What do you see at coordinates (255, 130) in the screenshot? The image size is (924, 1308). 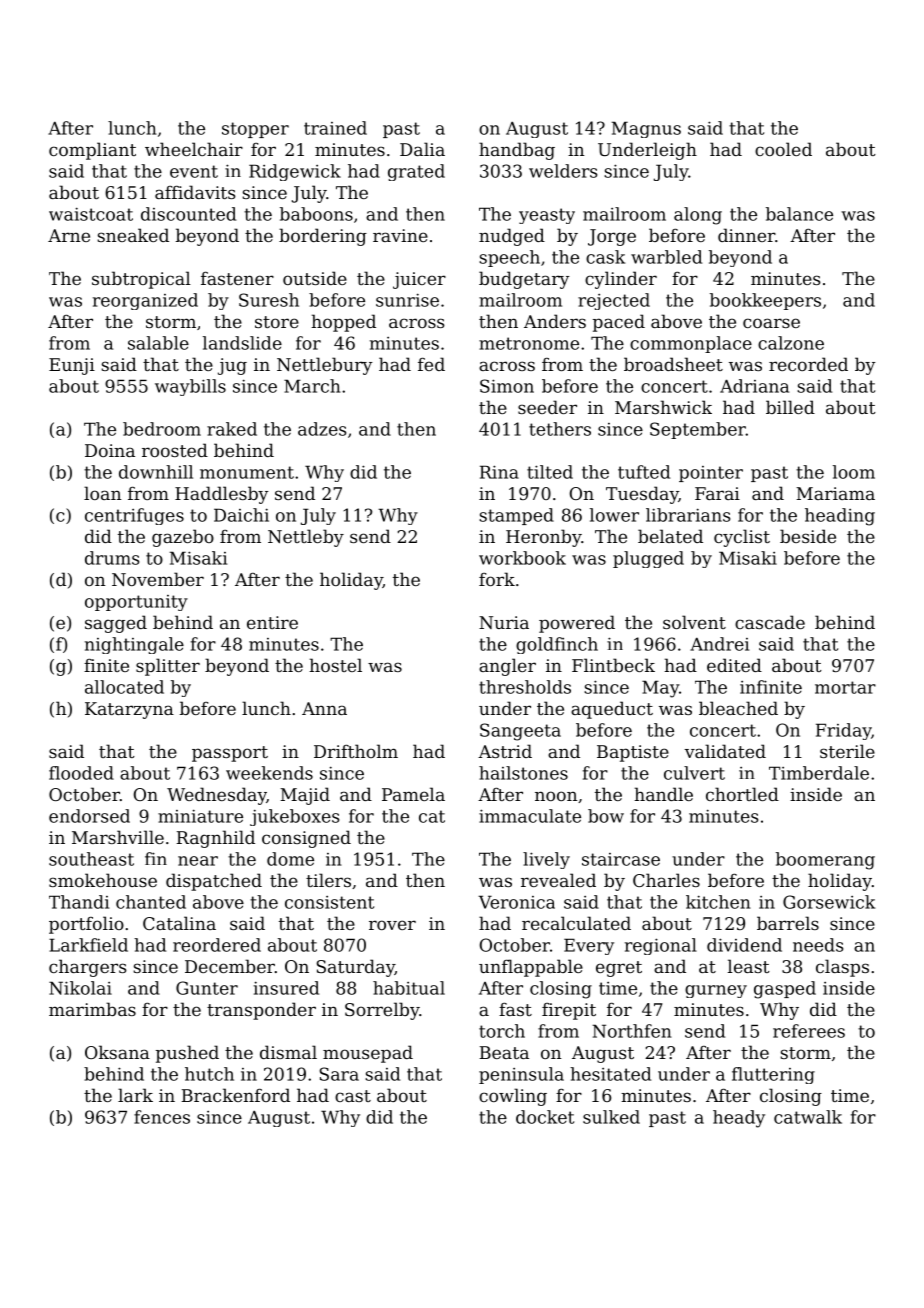 I see `stopper` at bounding box center [255, 130].
